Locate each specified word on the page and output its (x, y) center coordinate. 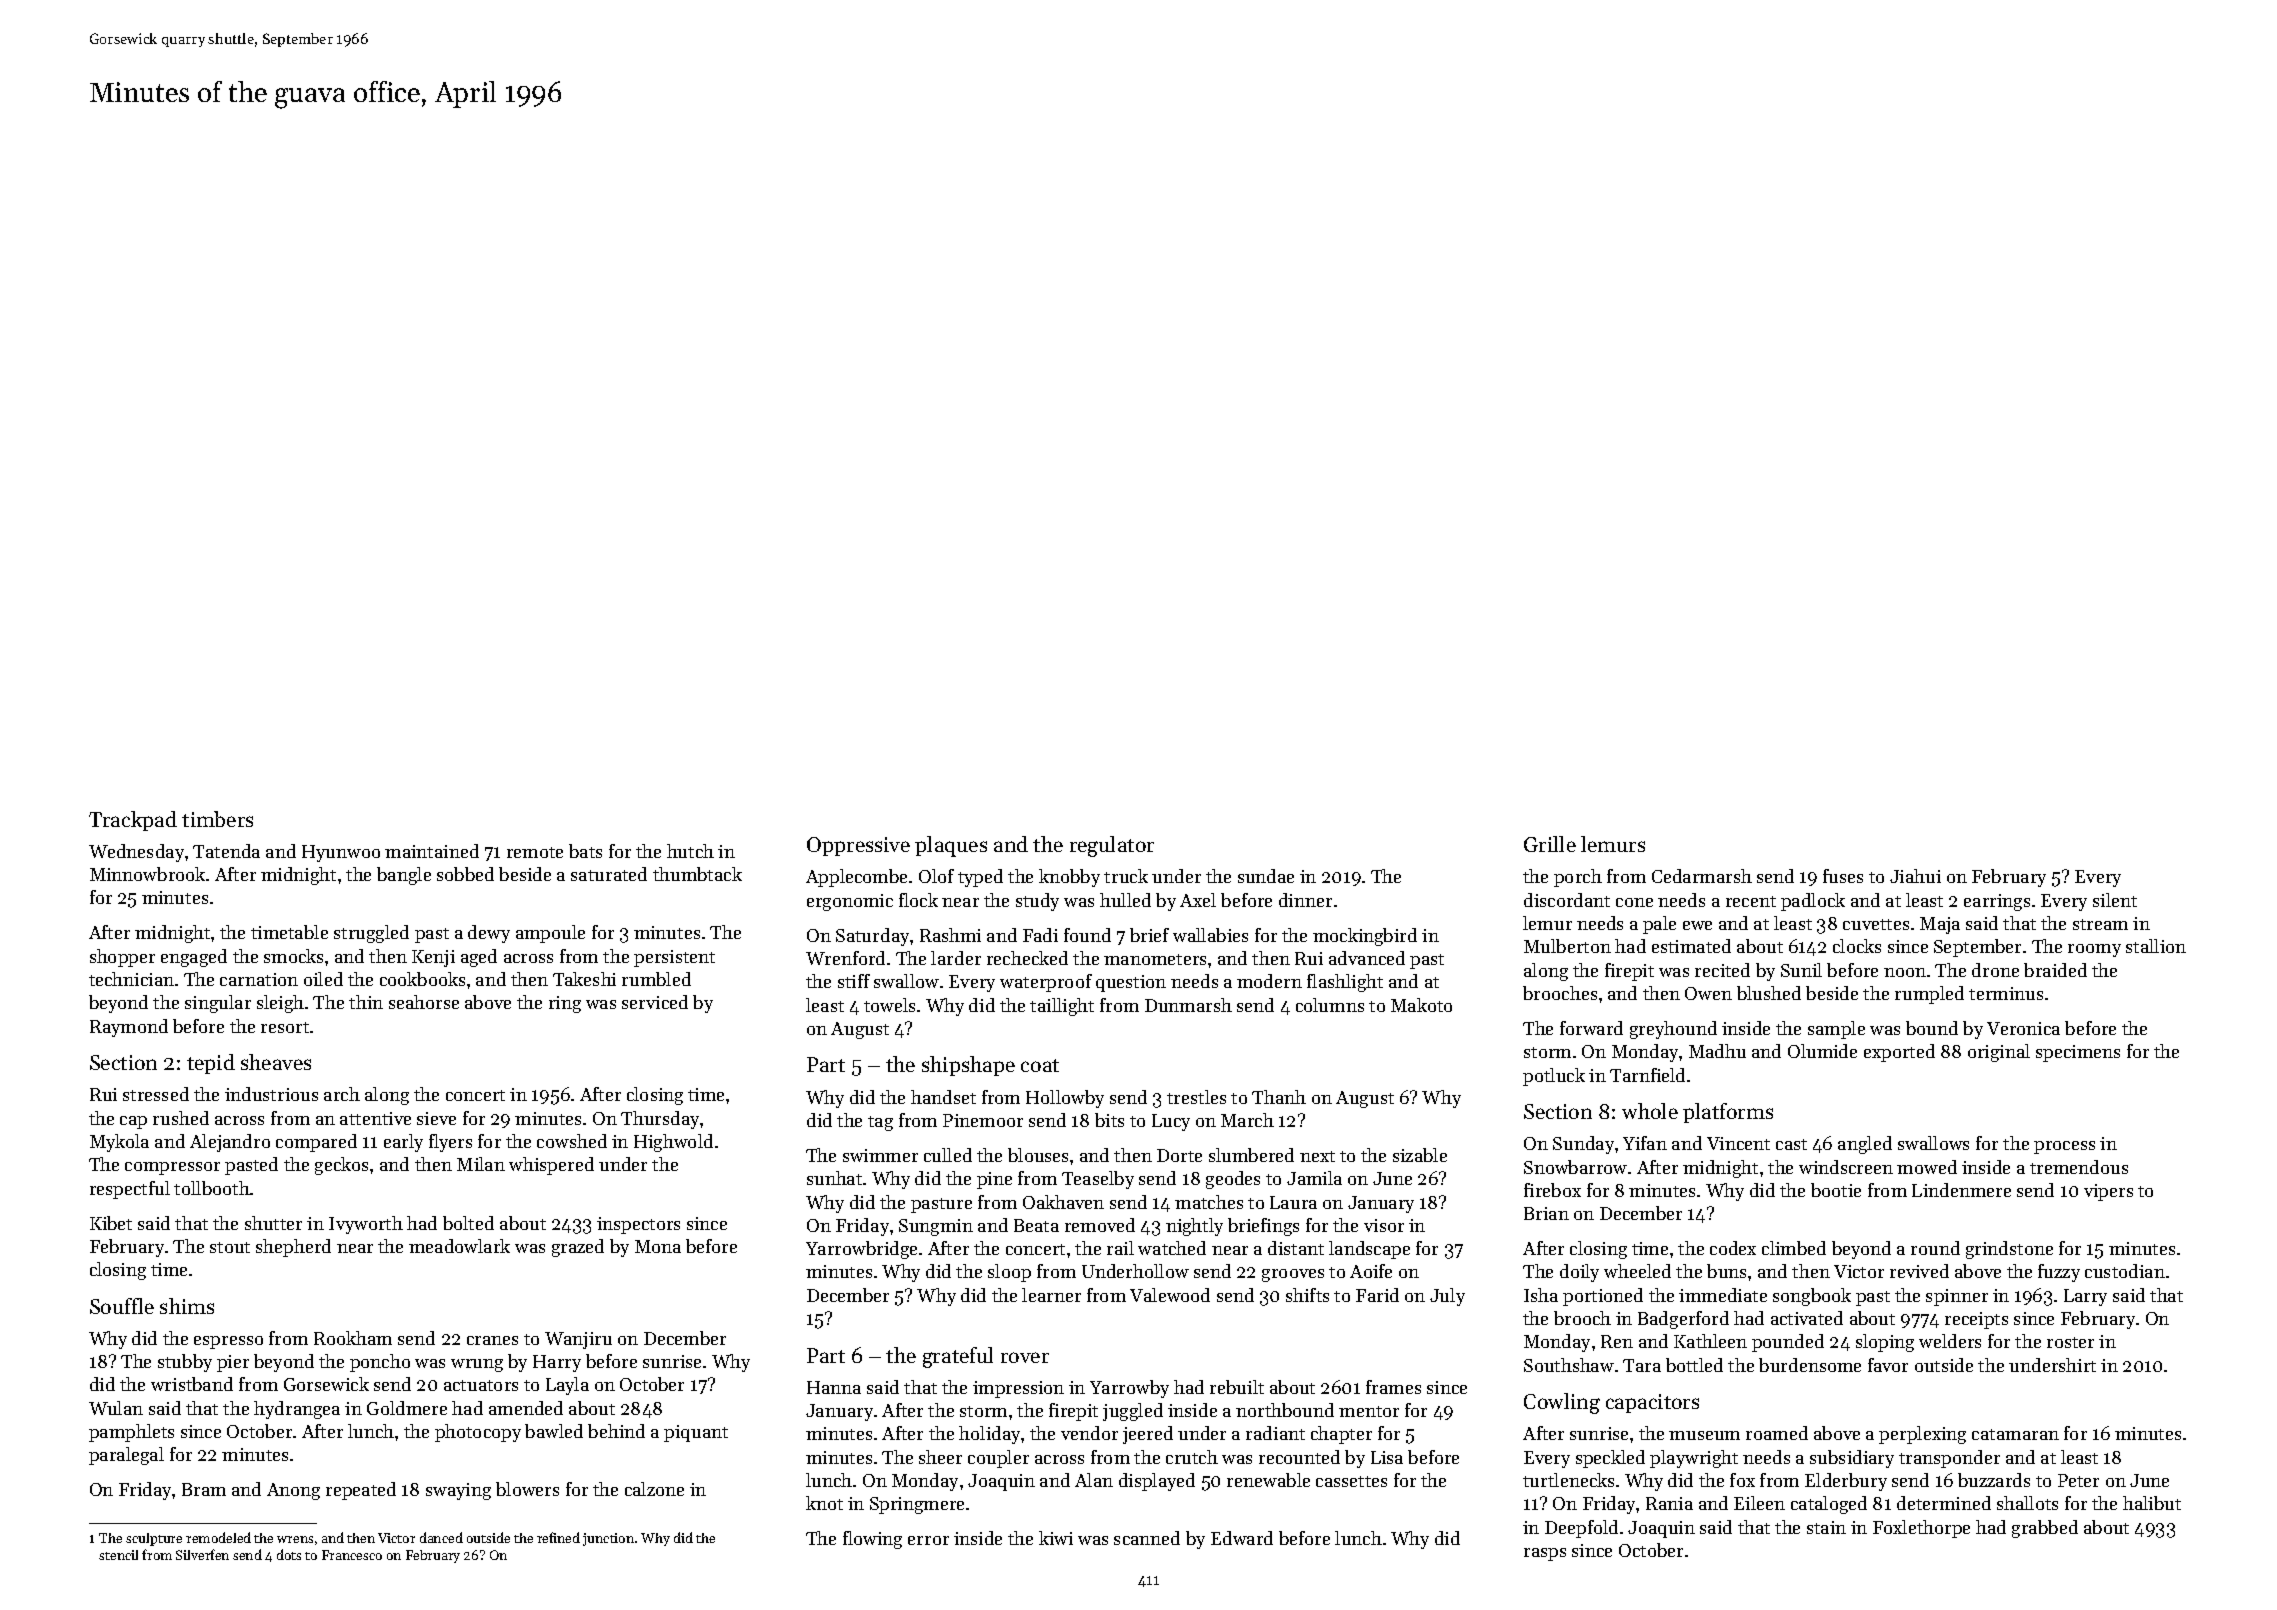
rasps (1545, 1554)
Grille (1550, 844)
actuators (481, 1385)
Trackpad (133, 821)
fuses (1843, 876)
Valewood (1170, 1295)
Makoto (1421, 1005)
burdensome (1810, 1365)
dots (289, 1554)
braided (2055, 970)
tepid (211, 1064)
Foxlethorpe (1921, 1529)
